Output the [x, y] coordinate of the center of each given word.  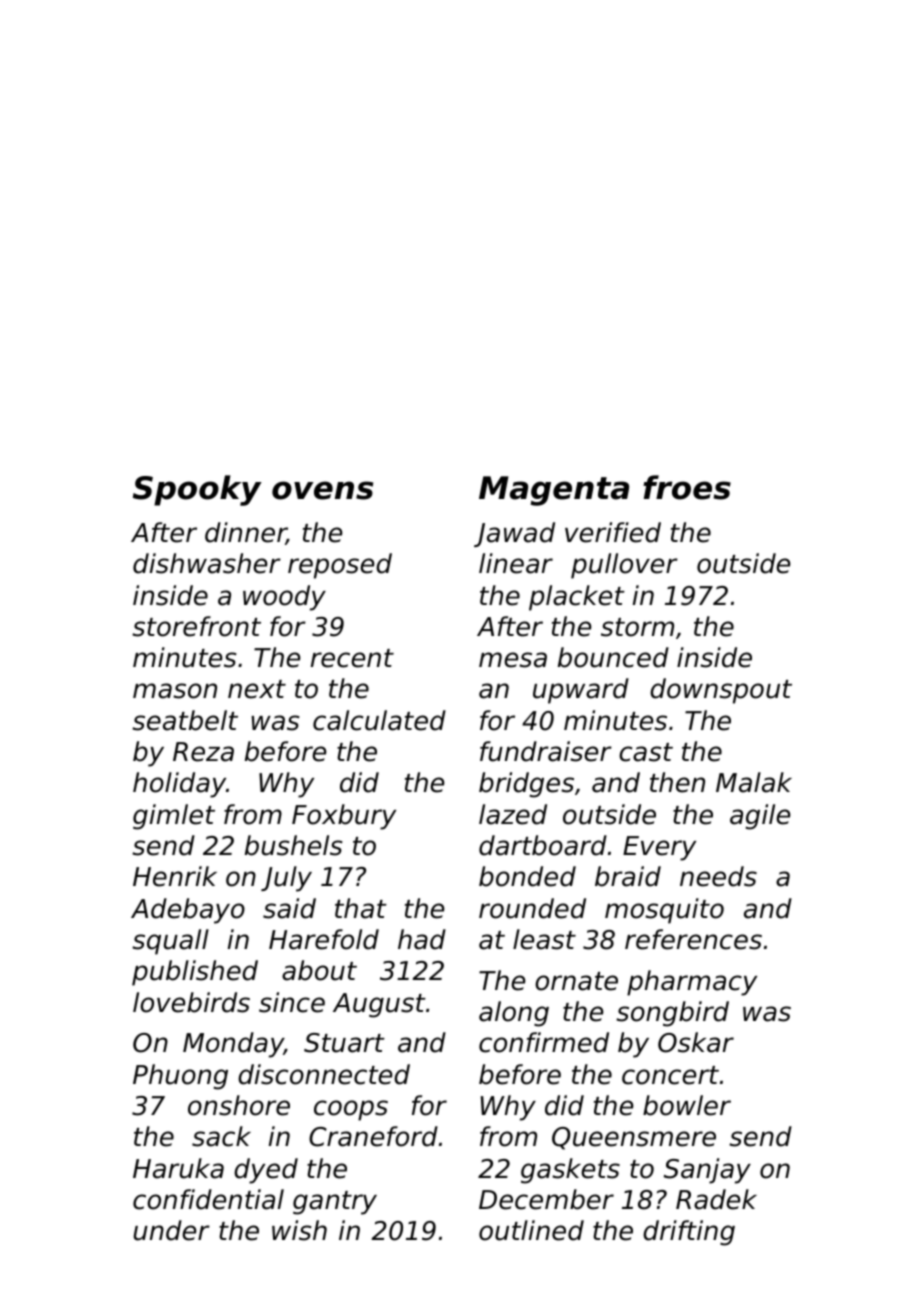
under [171, 1230]
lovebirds [191, 1002]
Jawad [514, 534]
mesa [513, 660]
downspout [721, 691]
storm [637, 627]
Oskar [696, 1042]
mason [175, 691]
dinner [246, 533]
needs [718, 876]
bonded [527, 876]
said [289, 908]
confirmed [544, 1042]
